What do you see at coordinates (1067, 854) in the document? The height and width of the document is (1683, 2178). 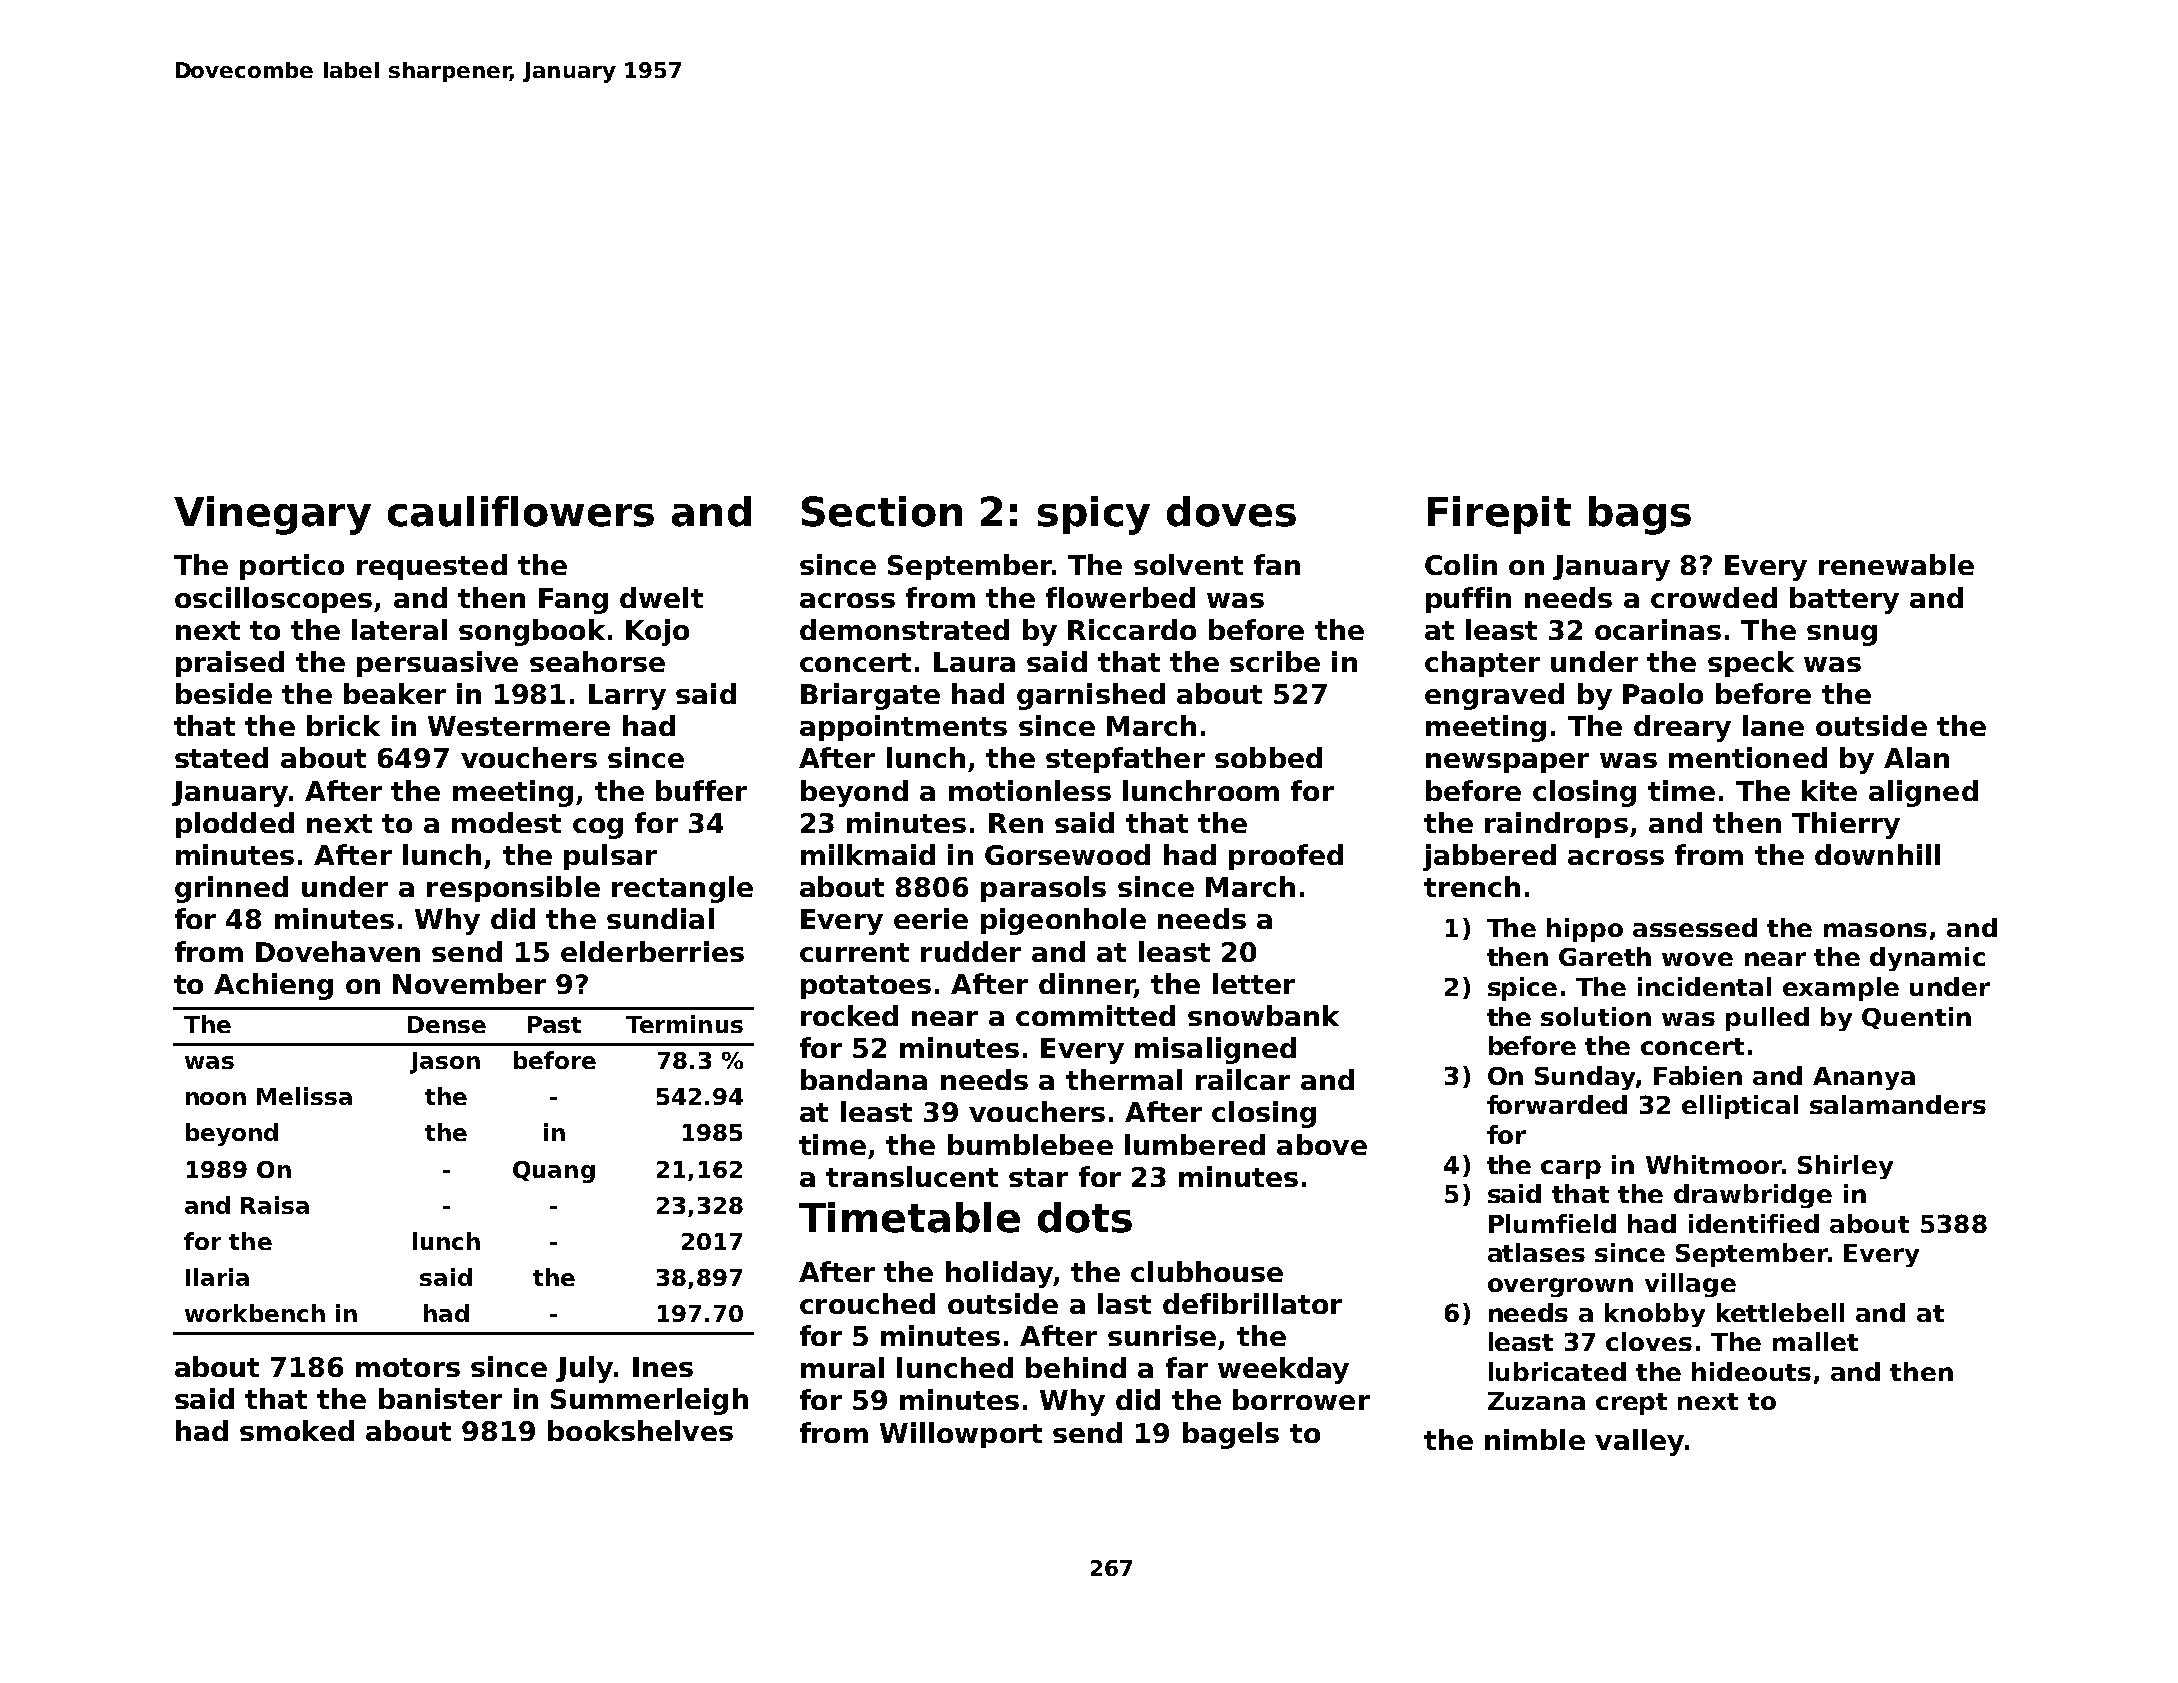 I see `Gorsewood` at bounding box center [1067, 854].
